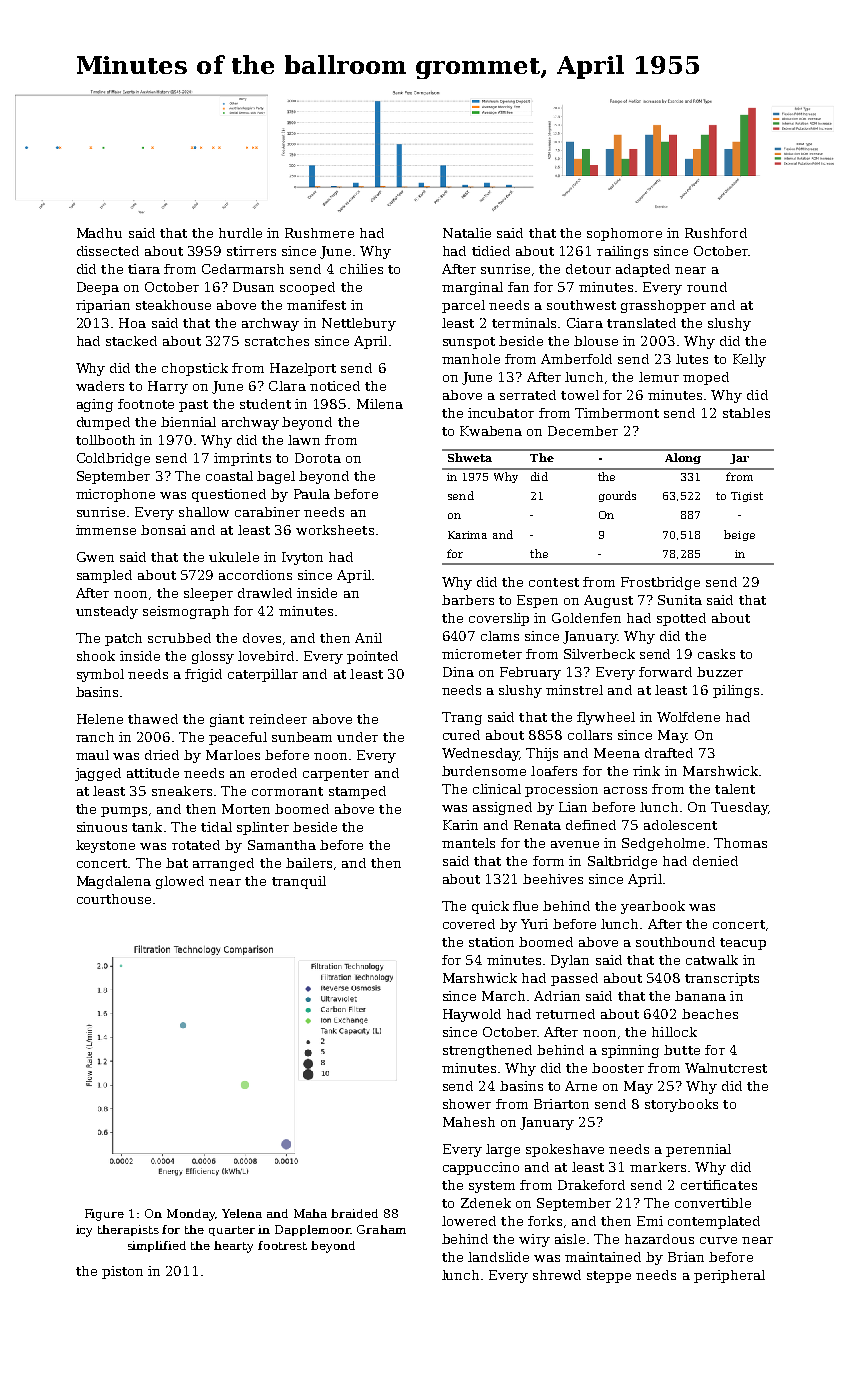 This document has width=849, height=1400. What do you see at coordinates (599, 654) in the document?
I see `Silverbeck` at bounding box center [599, 654].
